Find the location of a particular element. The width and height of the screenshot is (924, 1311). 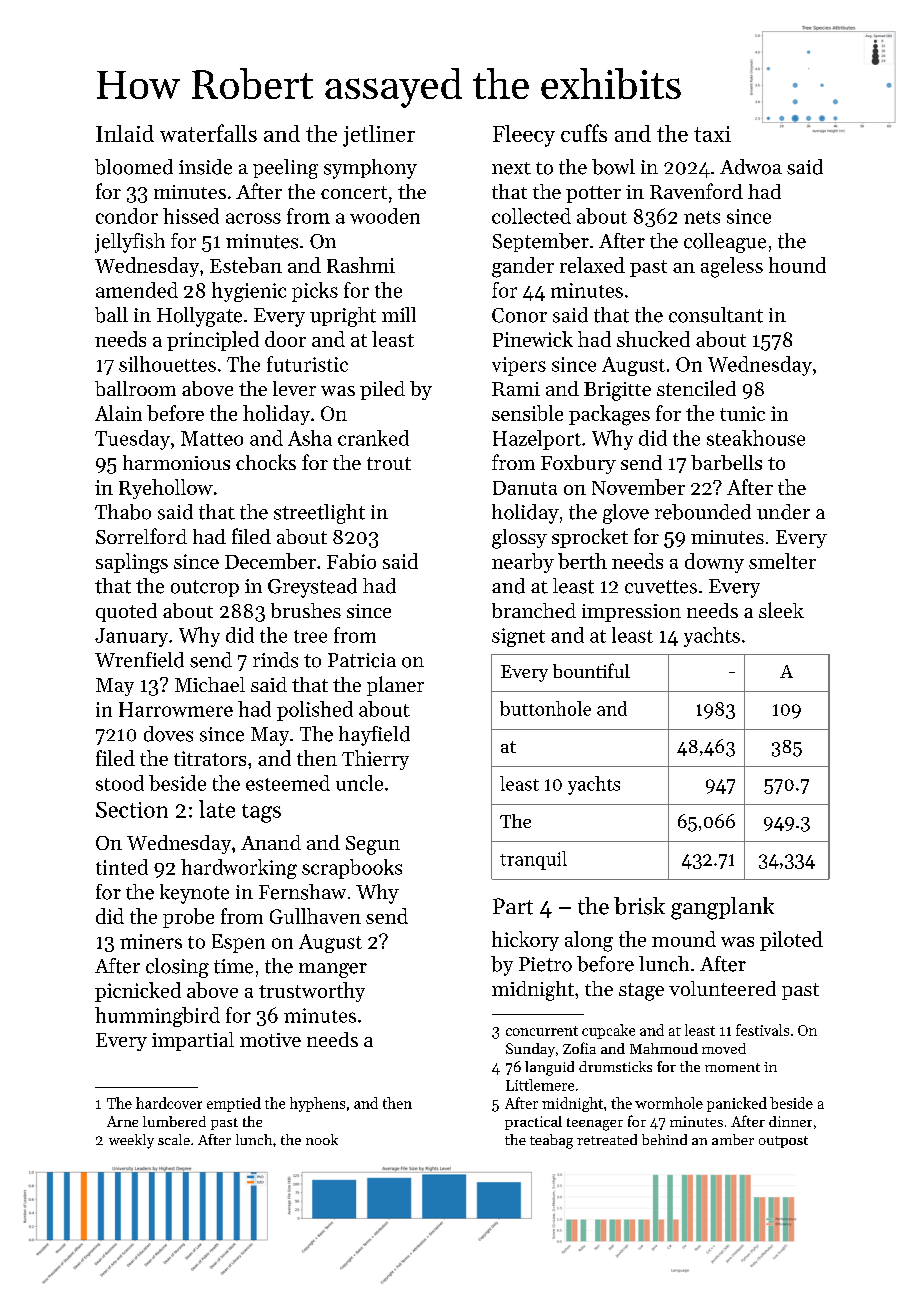

motive is located at coordinates (270, 1040).
